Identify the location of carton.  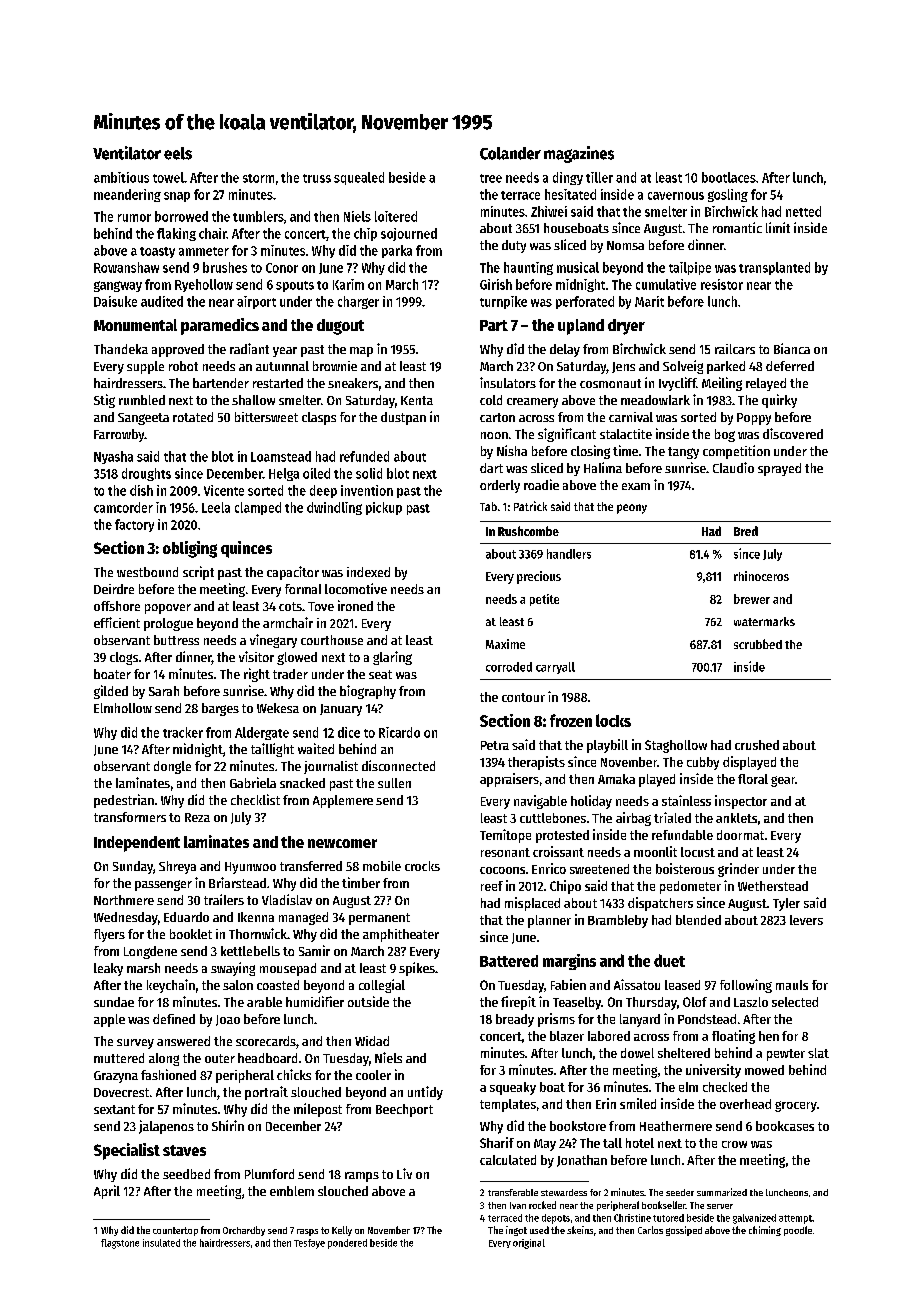
(497, 417).
